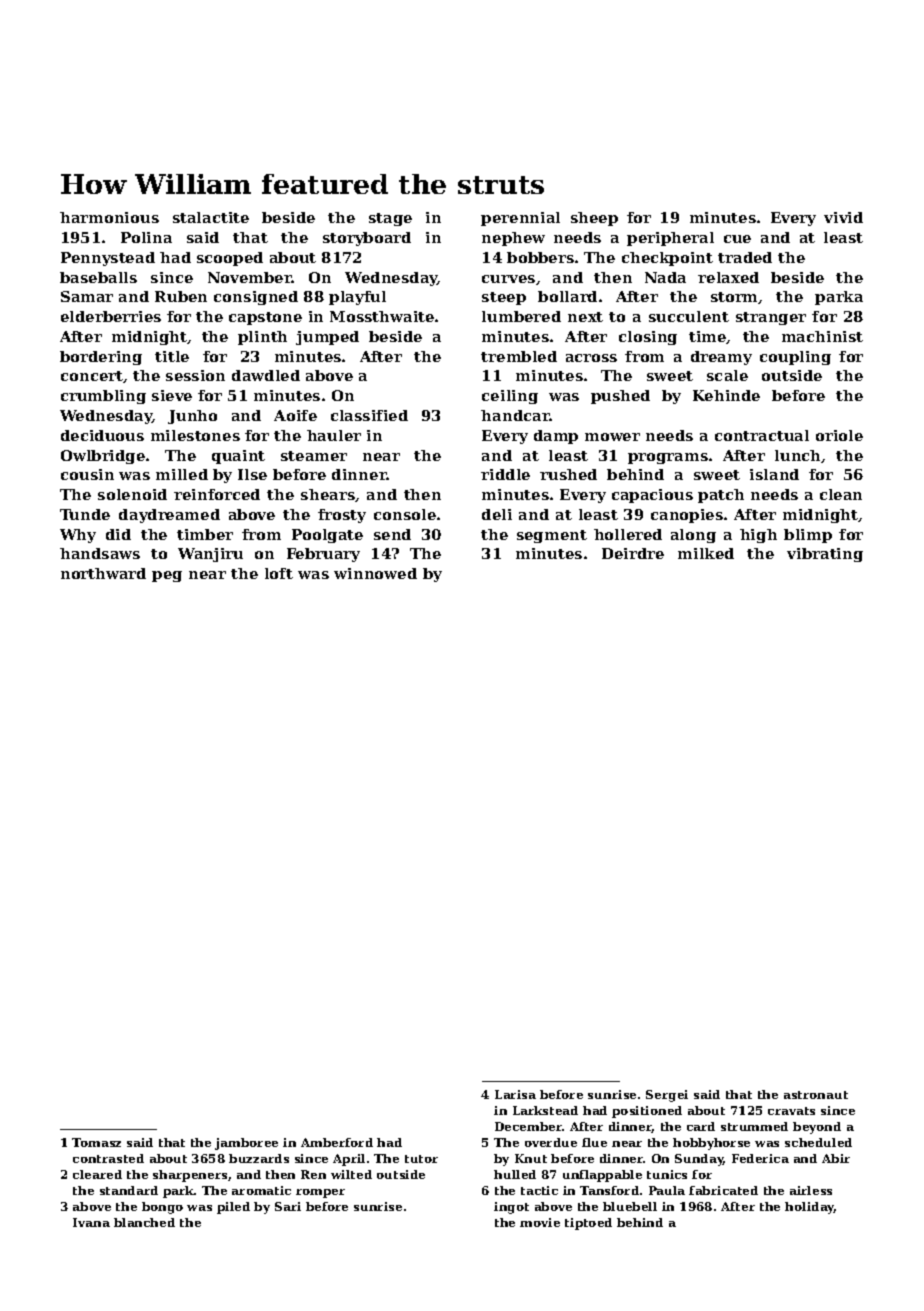 The width and height of the screenshot is (924, 1311). What do you see at coordinates (91, 1222) in the screenshot?
I see `Ivana` at bounding box center [91, 1222].
